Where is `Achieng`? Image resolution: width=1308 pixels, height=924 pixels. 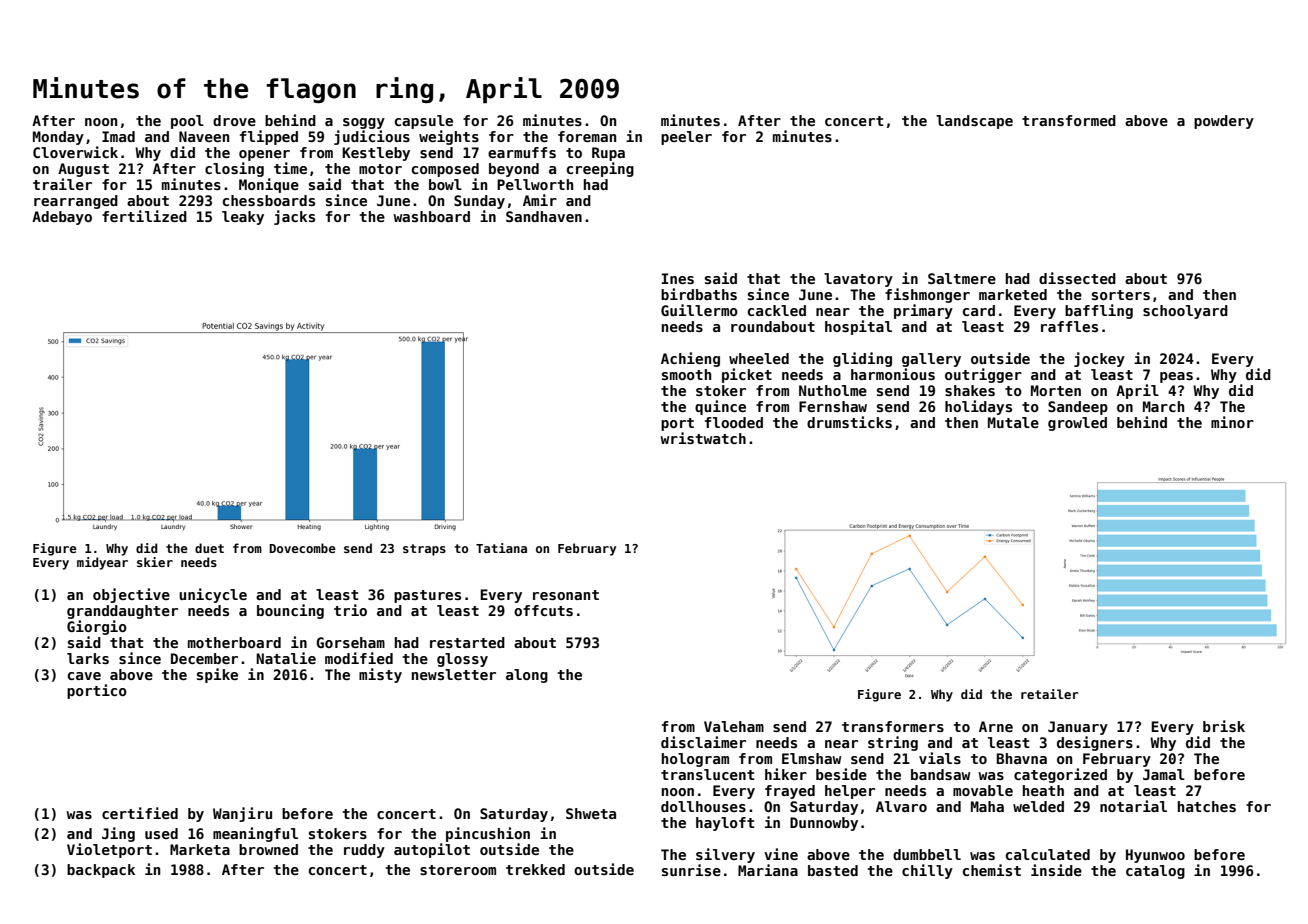
Achieng is located at coordinates (690, 359).
